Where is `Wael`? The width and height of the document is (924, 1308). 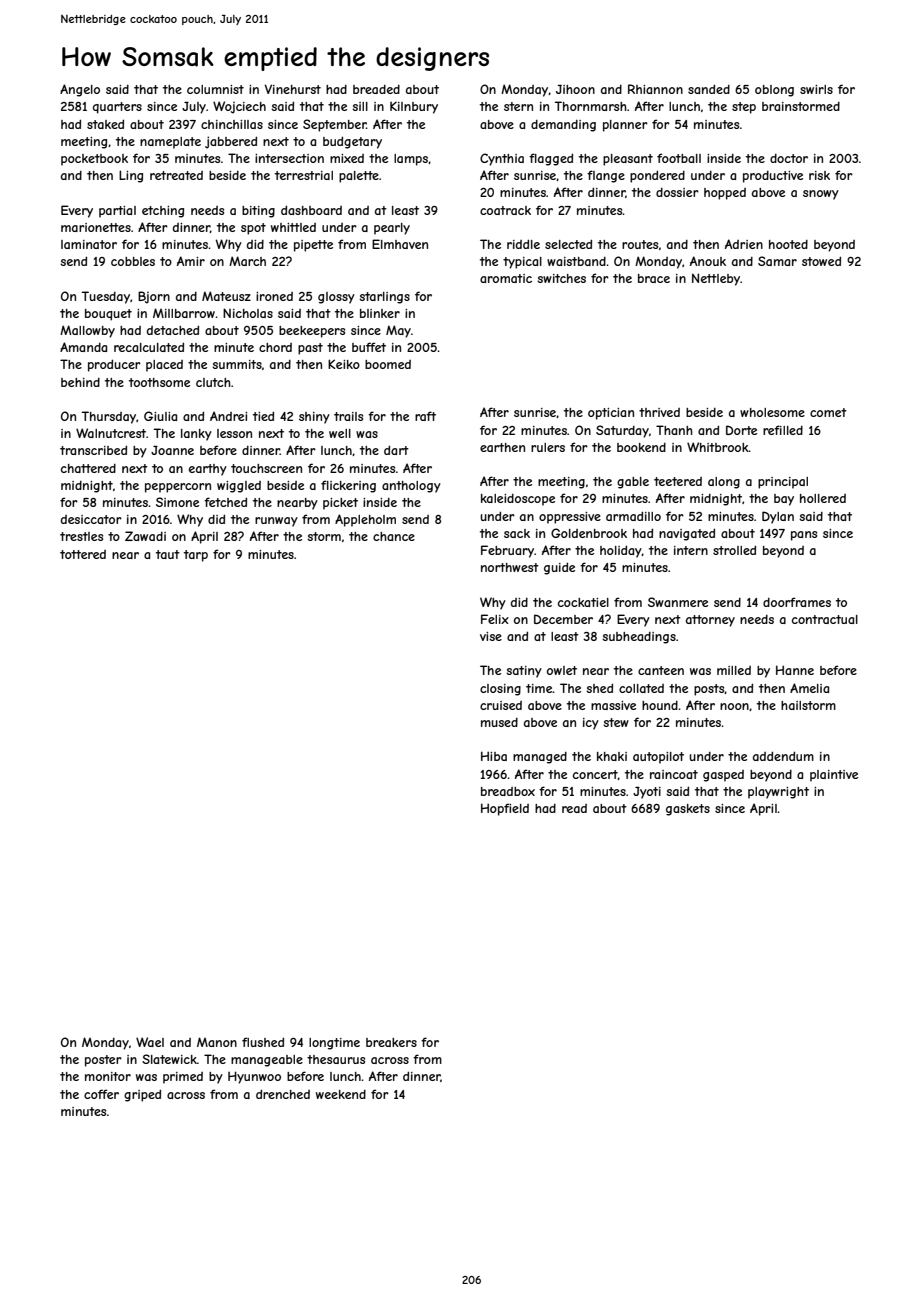 Wael is located at coordinates (150, 1042).
